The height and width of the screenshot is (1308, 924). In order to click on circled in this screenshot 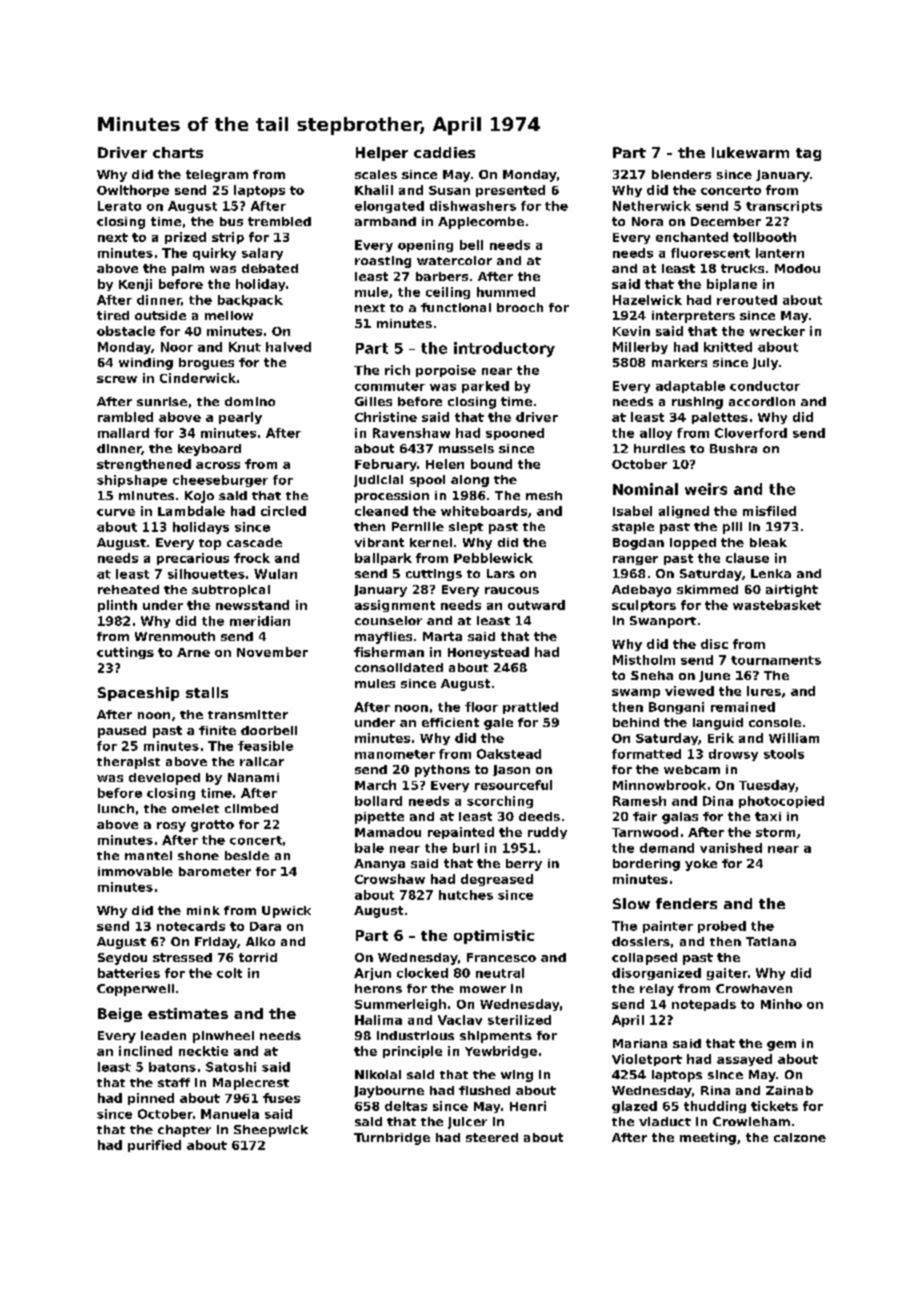, I will do `click(283, 511)`.
